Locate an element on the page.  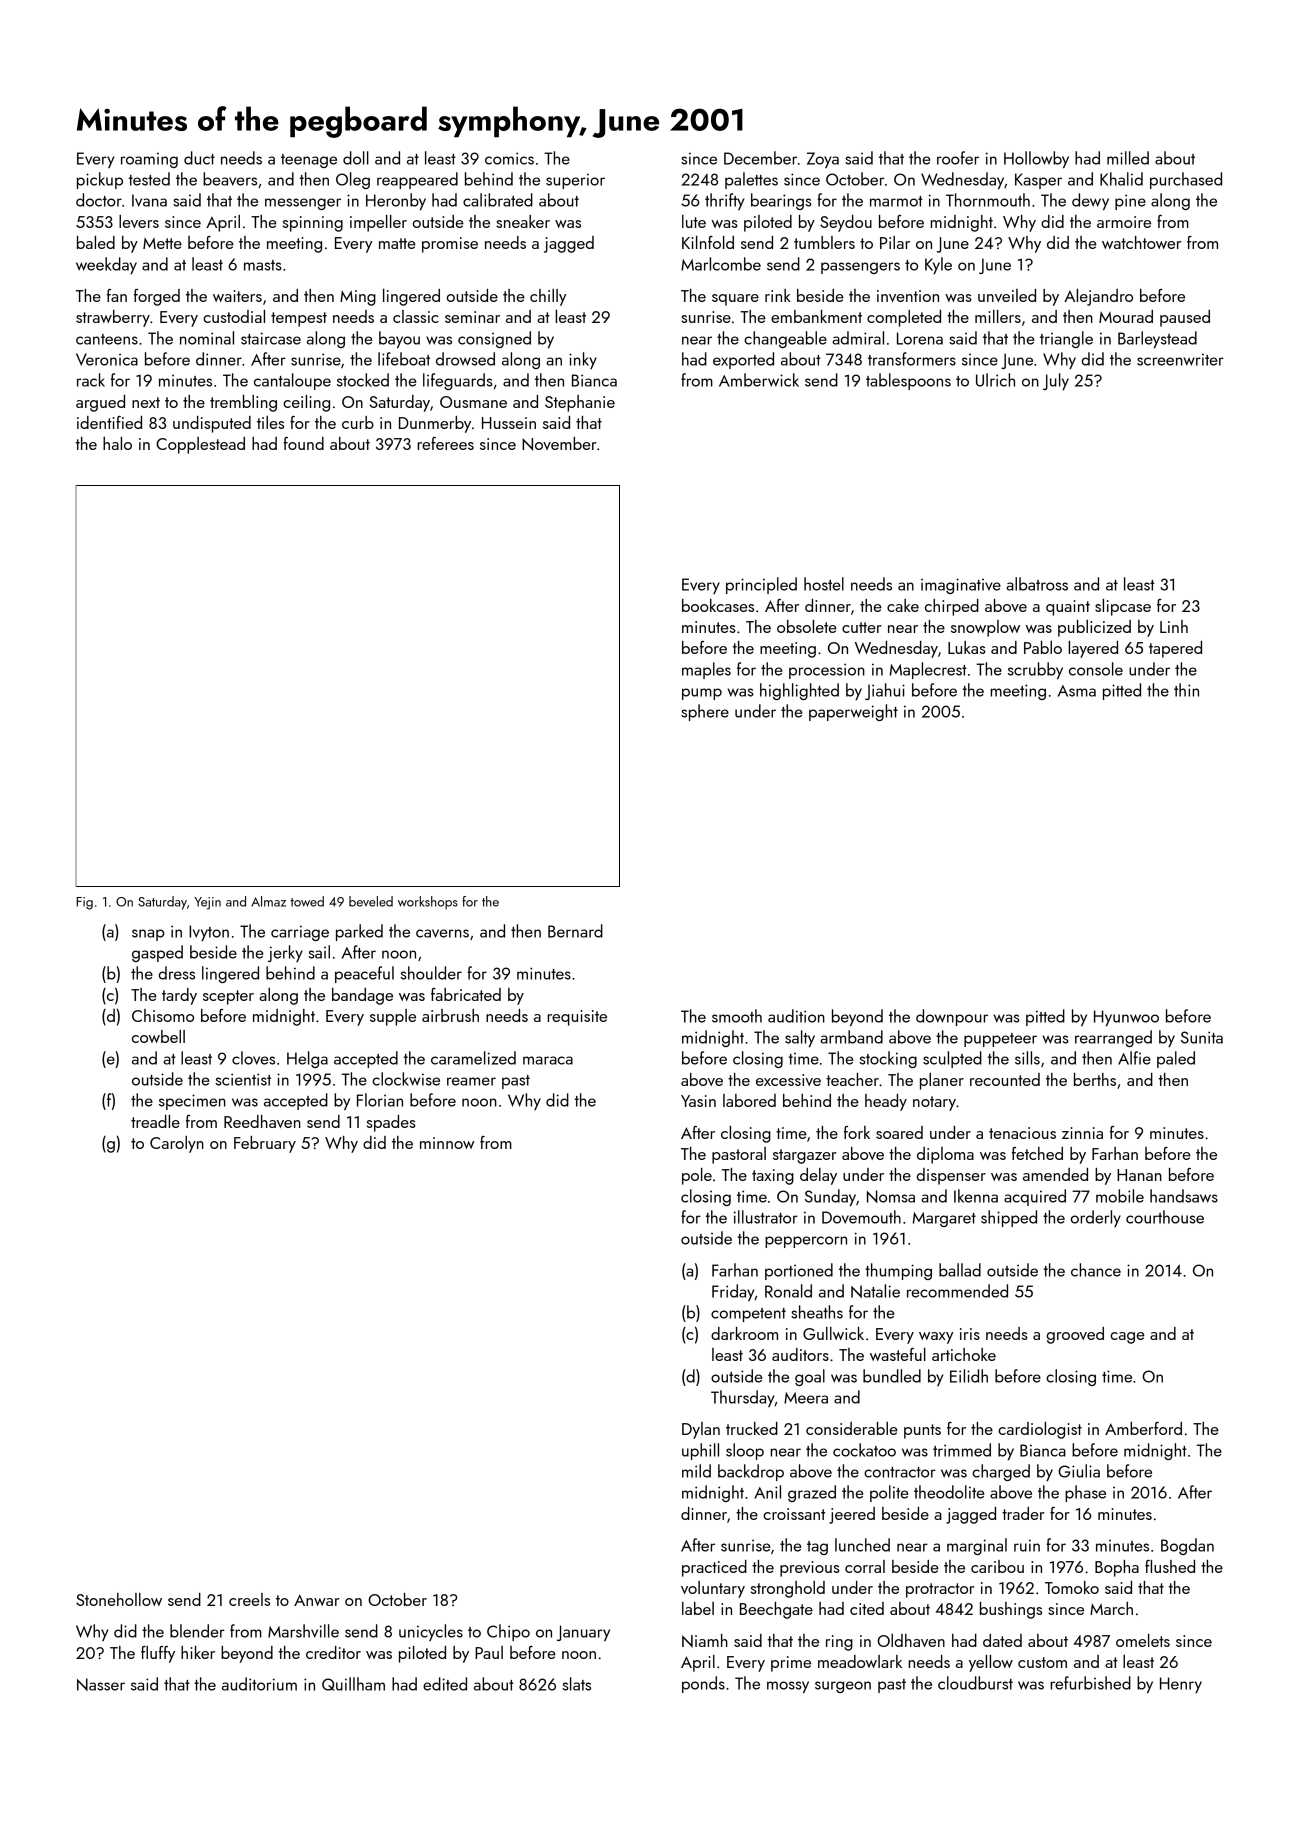
ponds is located at coordinates (703, 1684).
